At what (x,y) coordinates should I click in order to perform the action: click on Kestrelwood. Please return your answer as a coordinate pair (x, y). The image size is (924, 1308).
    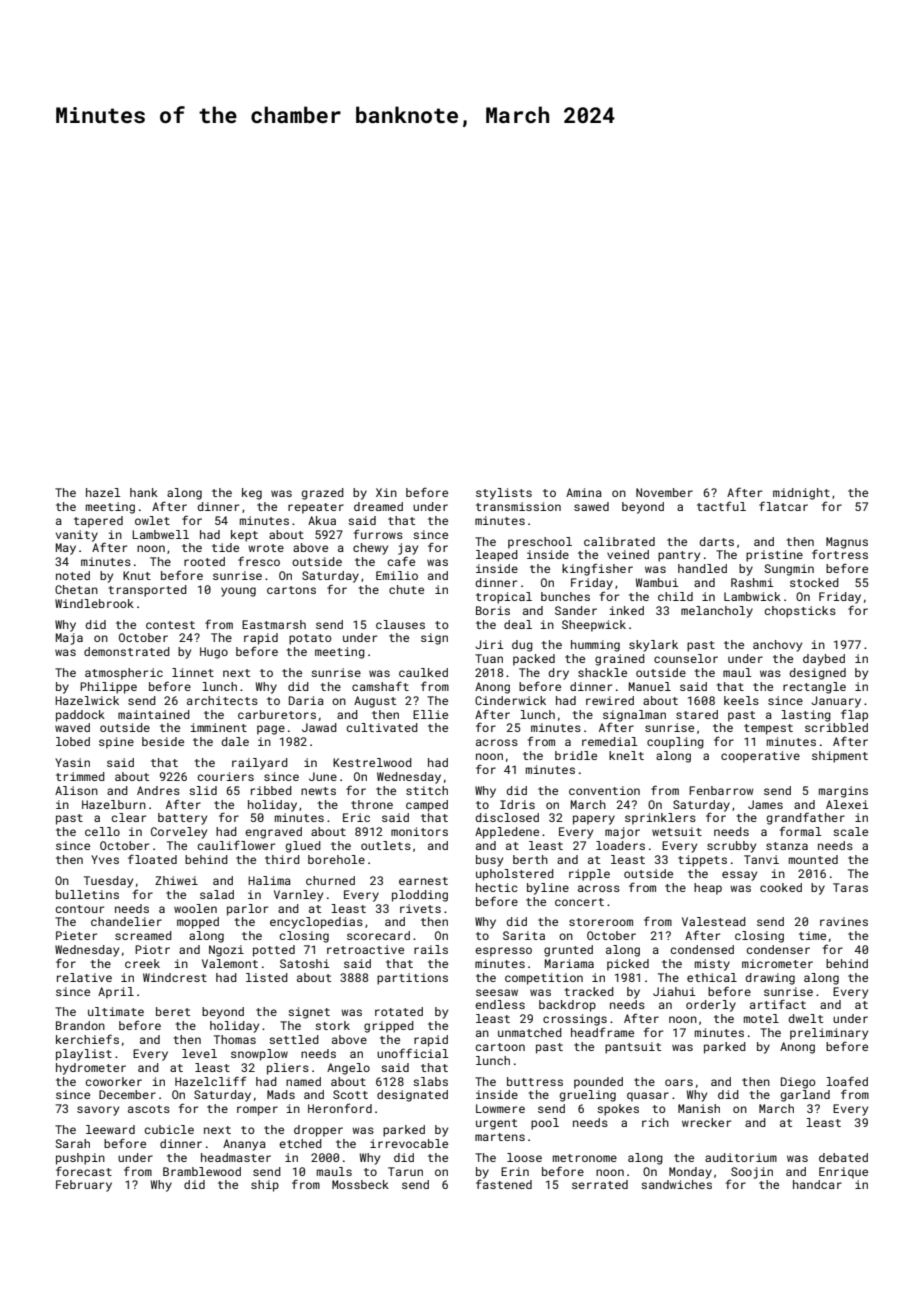
    Looking at the image, I should click on (372, 762).
